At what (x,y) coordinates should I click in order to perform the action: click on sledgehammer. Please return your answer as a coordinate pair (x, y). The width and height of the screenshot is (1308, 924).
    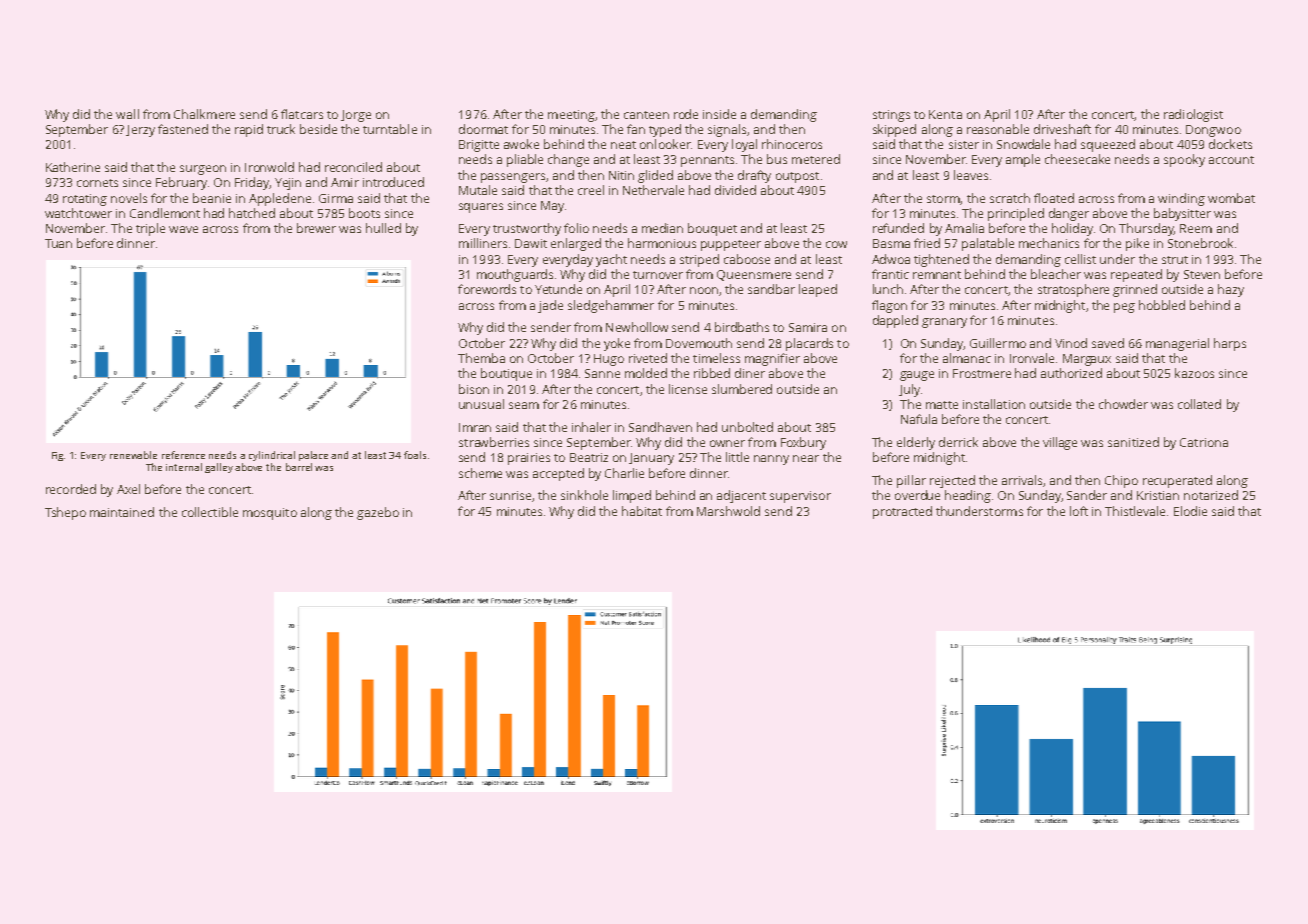
    Looking at the image, I should click on (611, 306).
